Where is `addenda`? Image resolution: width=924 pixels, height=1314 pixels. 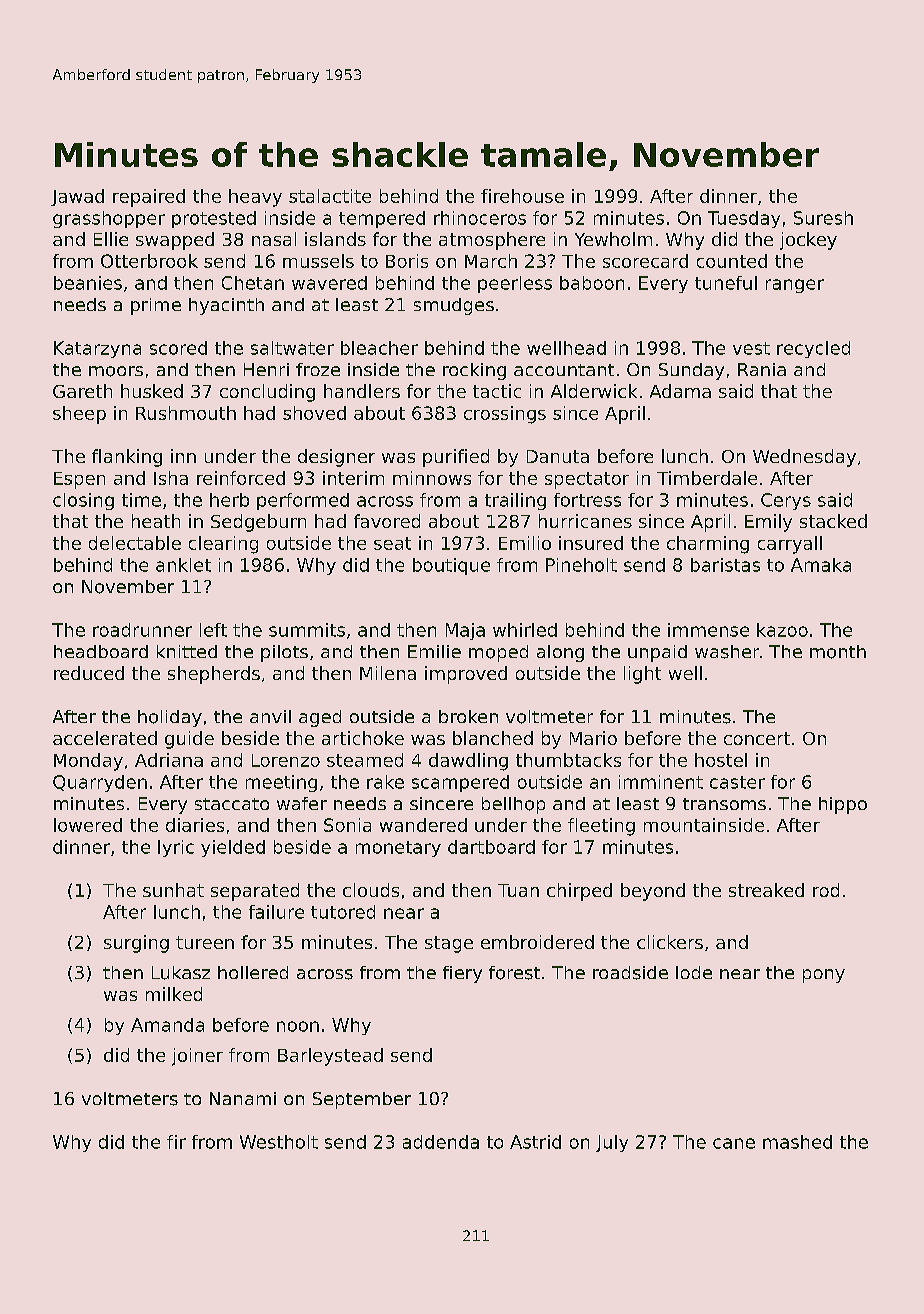 addenda is located at coordinates (441, 1142).
